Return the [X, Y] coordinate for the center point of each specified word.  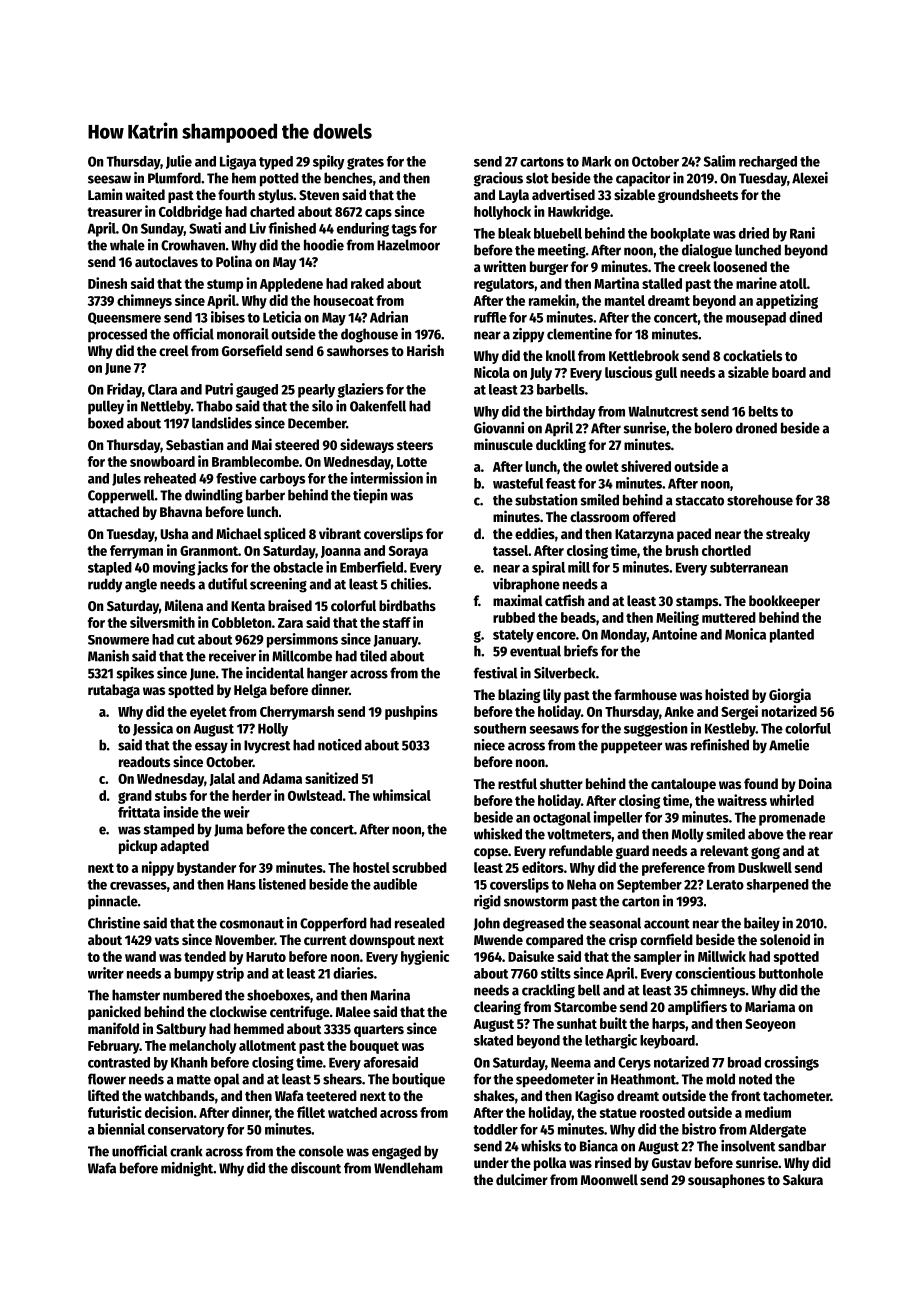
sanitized [331, 778]
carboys [282, 480]
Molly [688, 835]
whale [127, 245]
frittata [139, 812]
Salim [720, 161]
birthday [571, 412]
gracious [498, 179]
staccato [700, 501]
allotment [267, 1045]
